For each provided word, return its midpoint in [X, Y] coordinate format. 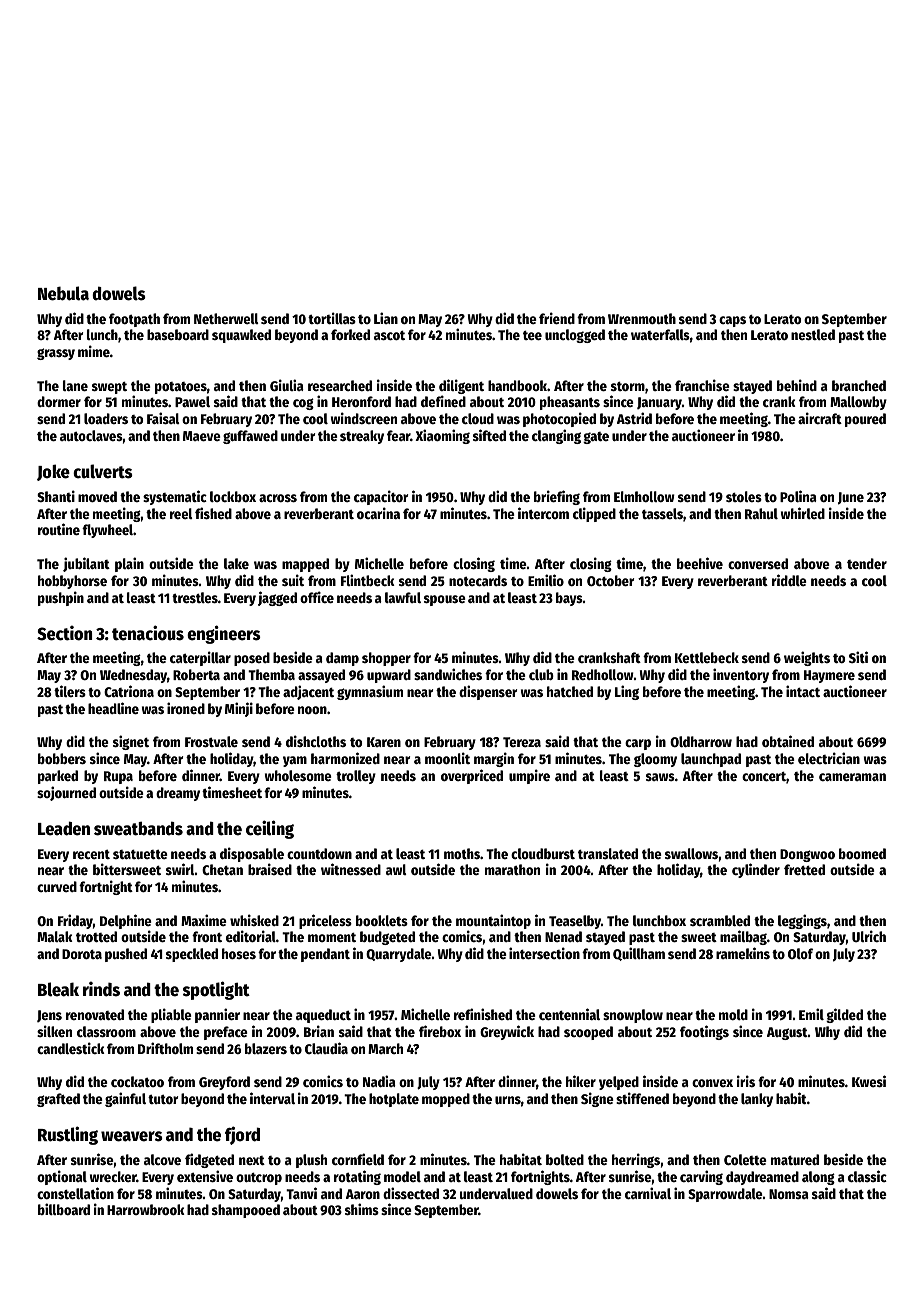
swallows [691, 853]
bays [569, 599]
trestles [195, 597]
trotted [96, 936]
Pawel [192, 401]
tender [867, 563]
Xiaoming [442, 436]
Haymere [829, 676]
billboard [64, 1209]
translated [608, 853]
